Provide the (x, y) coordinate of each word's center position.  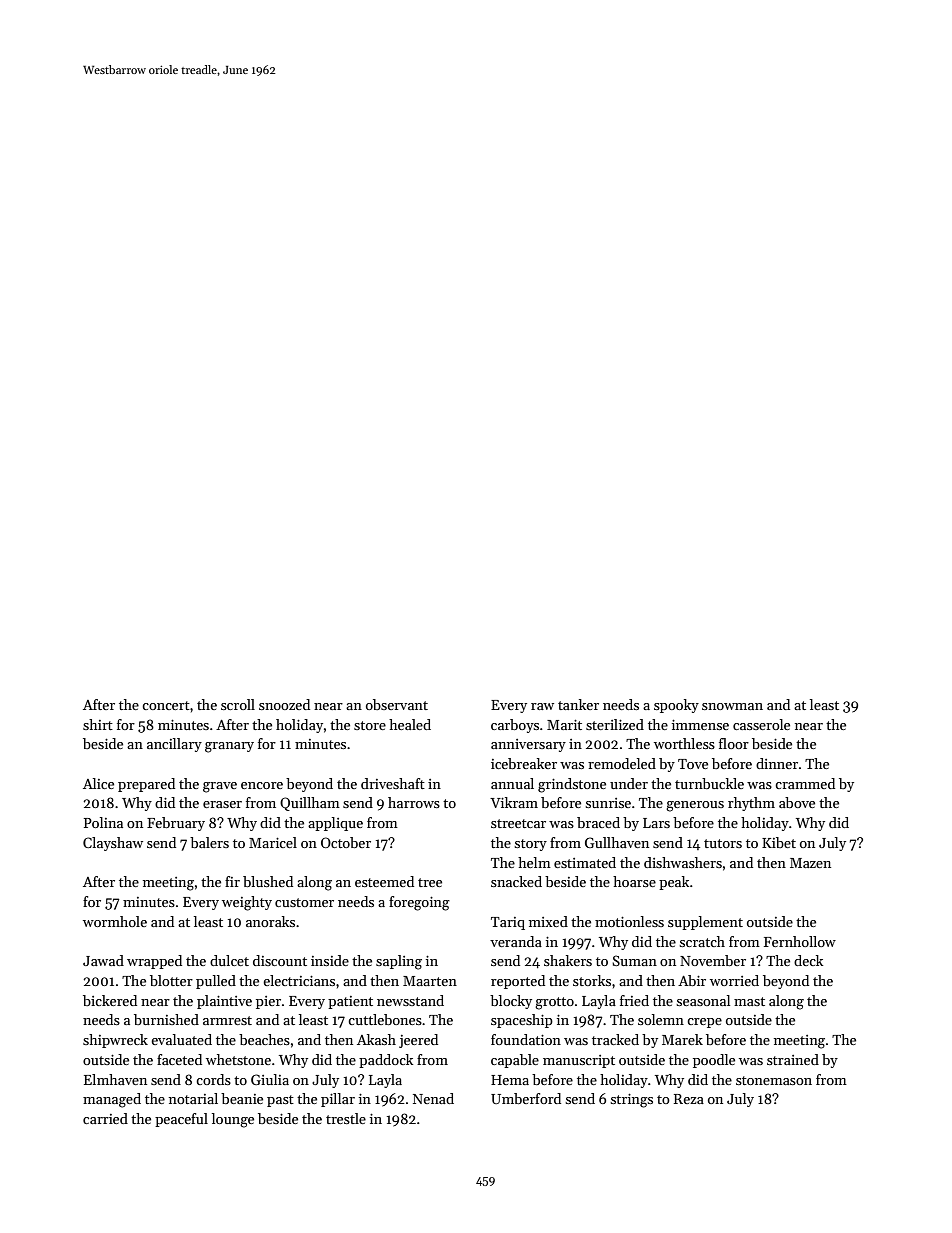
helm (534, 862)
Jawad (103, 960)
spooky (676, 706)
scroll (238, 704)
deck (808, 960)
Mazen (810, 863)
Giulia (270, 1079)
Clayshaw (113, 844)
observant (397, 704)
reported (518, 982)
